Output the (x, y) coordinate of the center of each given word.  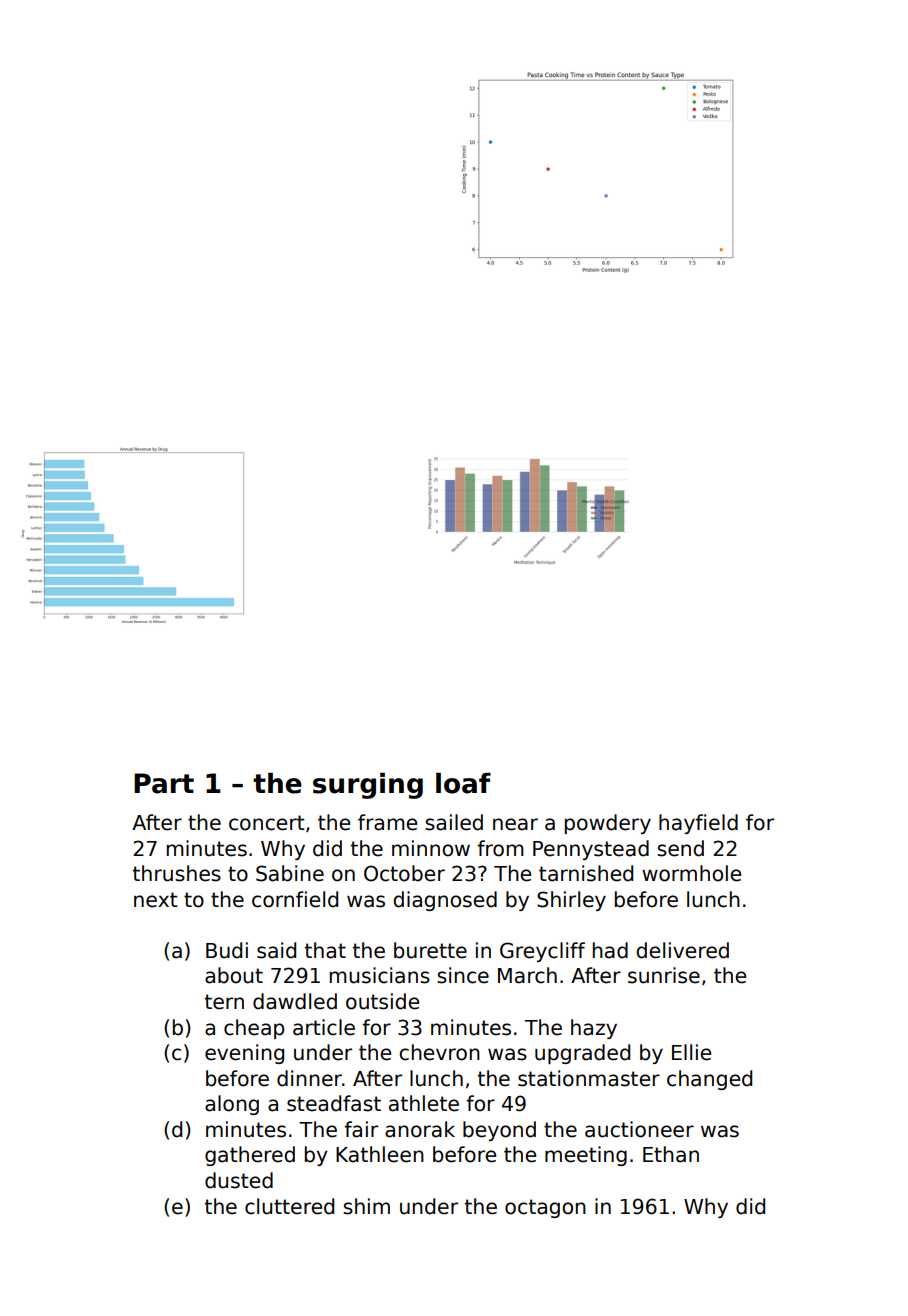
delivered (682, 950)
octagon (545, 1208)
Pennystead (591, 850)
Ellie (691, 1052)
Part (164, 783)
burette (430, 950)
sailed (454, 822)
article (324, 1027)
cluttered (289, 1206)
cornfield (295, 899)
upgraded (582, 1054)
